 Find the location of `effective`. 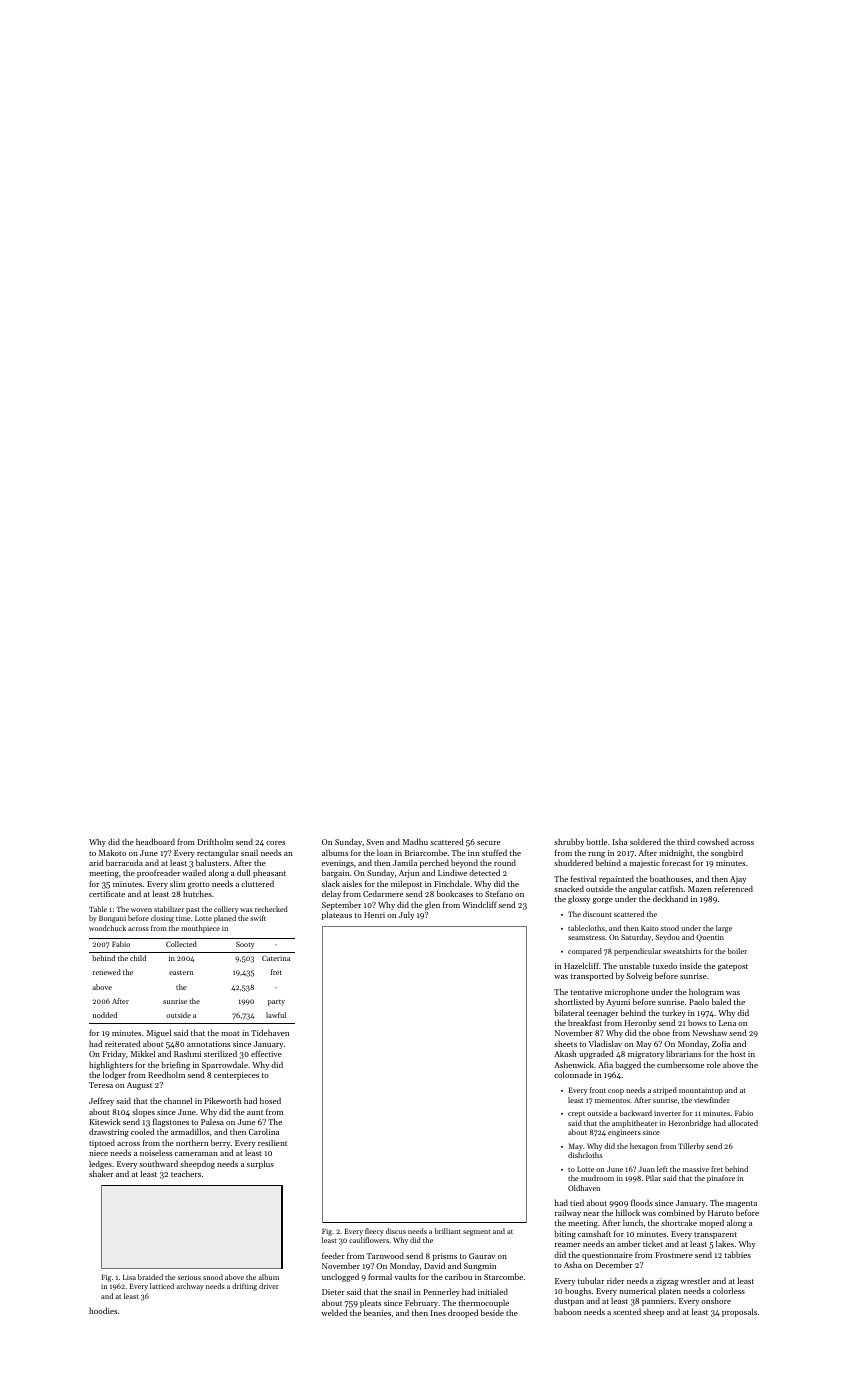

effective is located at coordinates (266, 1053).
